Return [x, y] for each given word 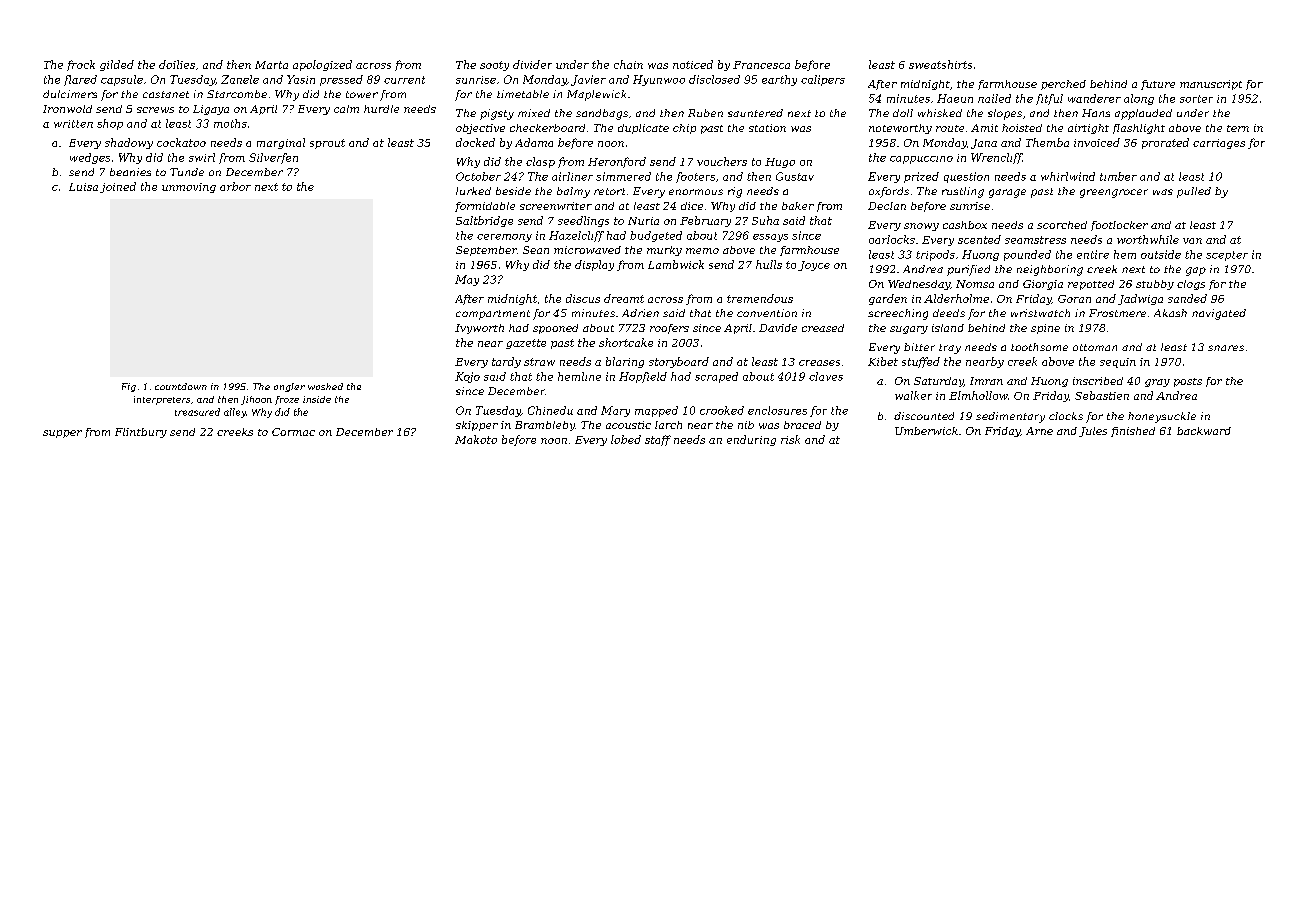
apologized [322, 65]
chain [628, 64]
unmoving [189, 188]
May [467, 280]
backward [1204, 431]
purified [968, 270]
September [486, 251]
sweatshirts [940, 64]
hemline [579, 376]
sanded [1187, 298]
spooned [555, 329]
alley [235, 413]
